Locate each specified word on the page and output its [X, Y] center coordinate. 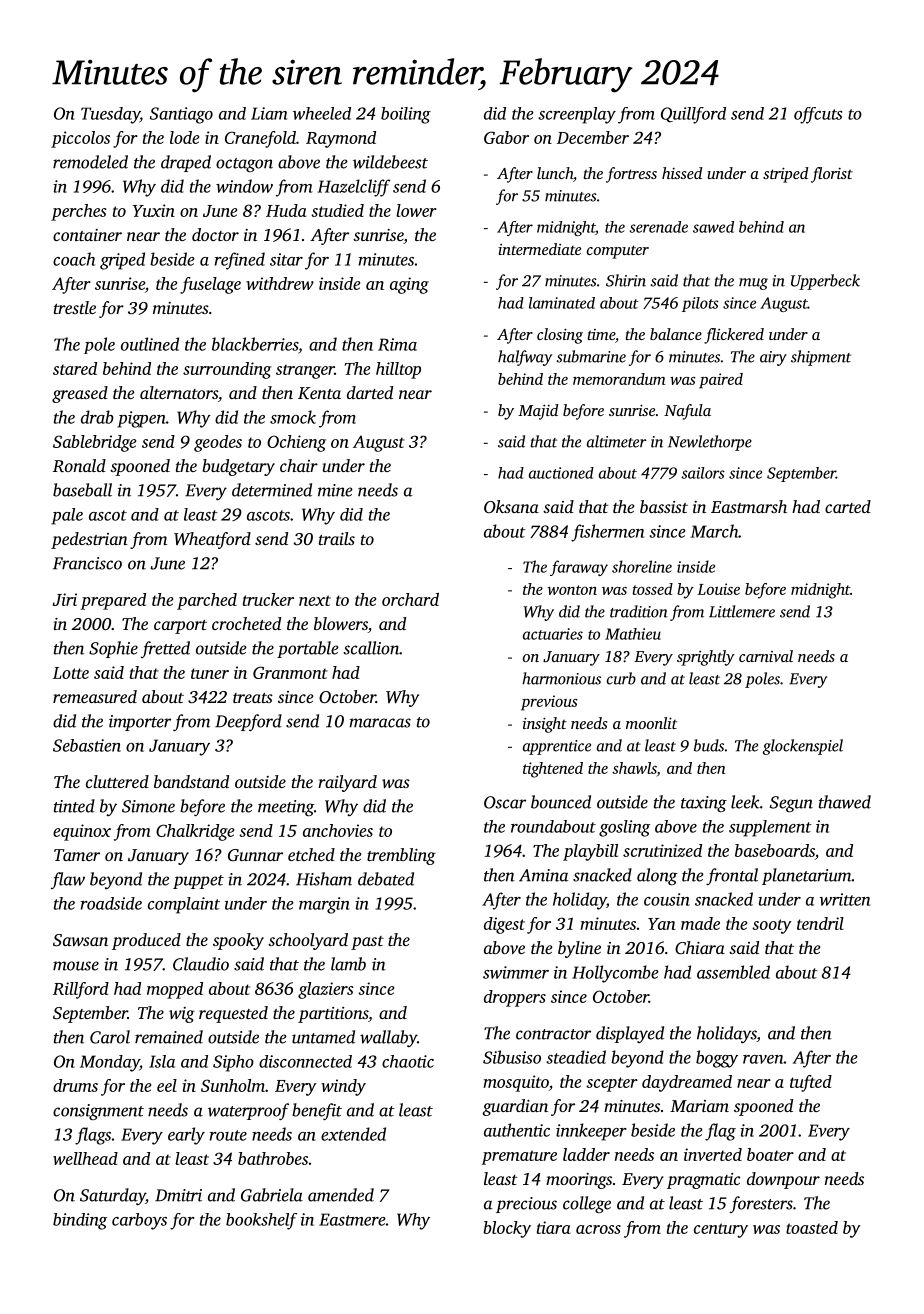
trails [337, 538]
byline [579, 949]
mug [753, 284]
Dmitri [178, 1195]
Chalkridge [195, 832]
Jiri [65, 599]
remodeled [90, 162]
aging [409, 285]
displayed [630, 1034]
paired [721, 381]
